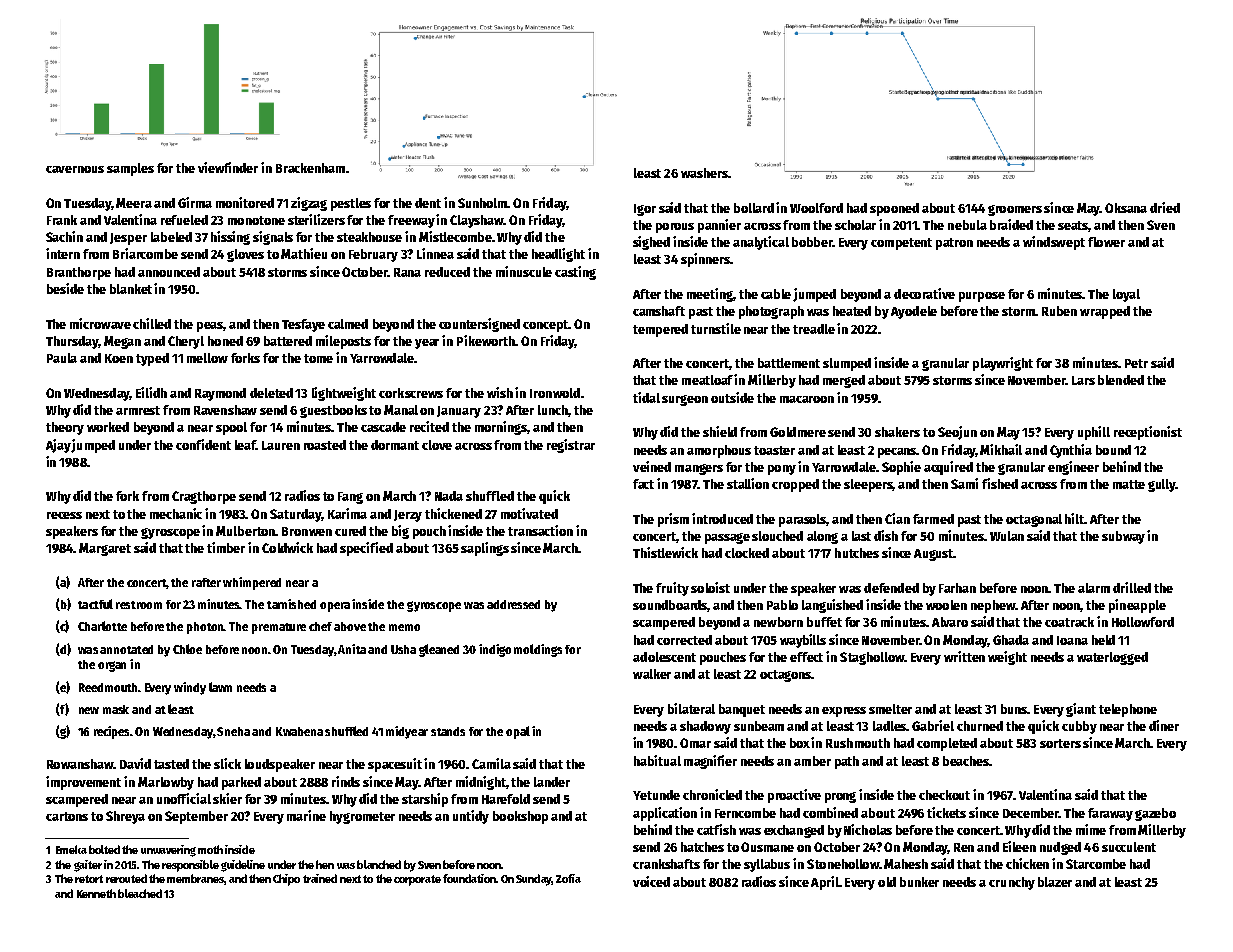 The height and width of the screenshot is (952, 1233). What do you see at coordinates (288, 341) in the screenshot?
I see `battered` at bounding box center [288, 341].
